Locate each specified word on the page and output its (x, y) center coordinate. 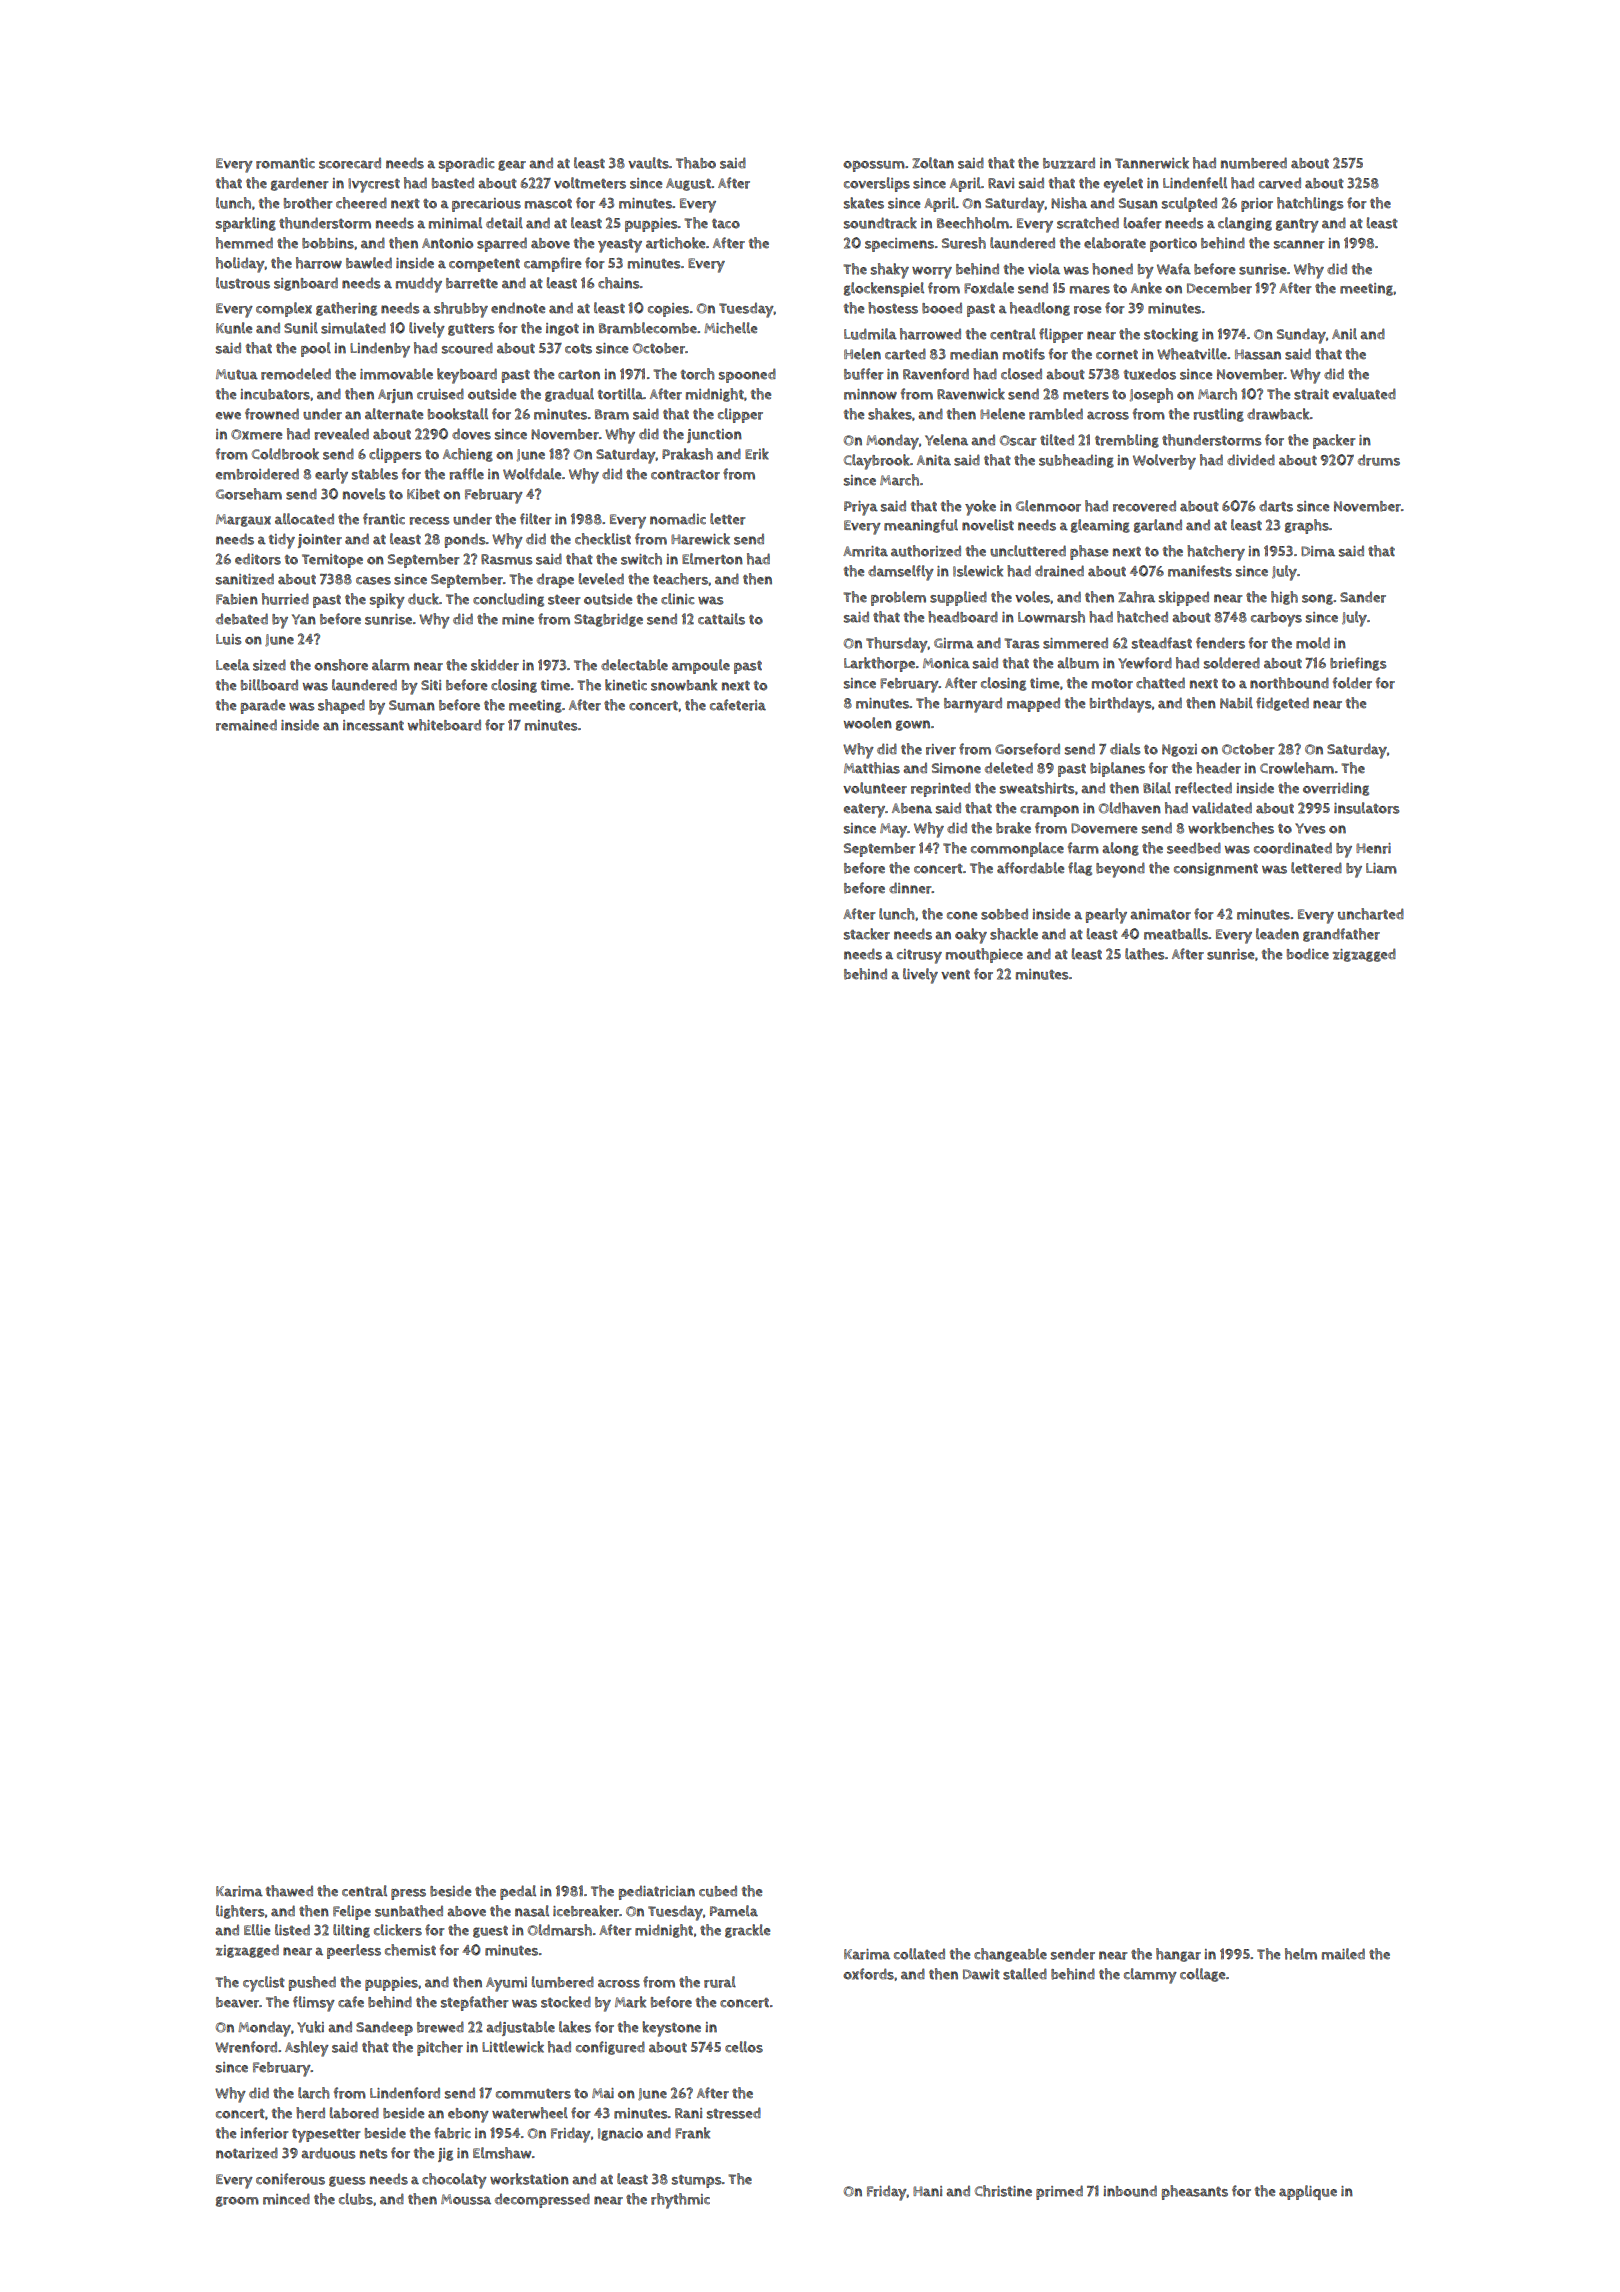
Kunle (234, 328)
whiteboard (444, 725)
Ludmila (870, 334)
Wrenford (246, 2047)
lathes (1145, 954)
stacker (867, 934)
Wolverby (1164, 462)
